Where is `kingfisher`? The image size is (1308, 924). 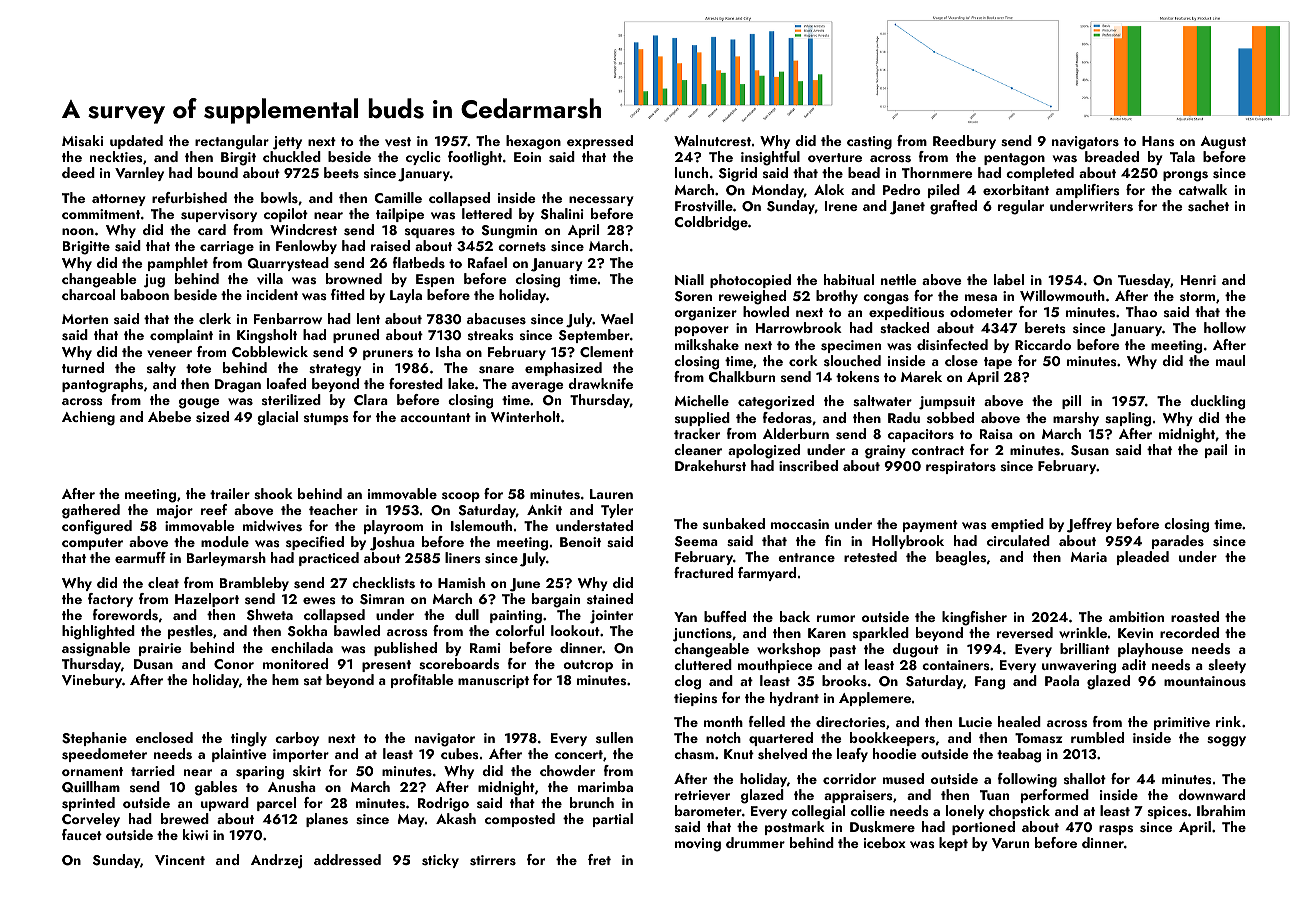
kingfisher is located at coordinates (974, 618).
